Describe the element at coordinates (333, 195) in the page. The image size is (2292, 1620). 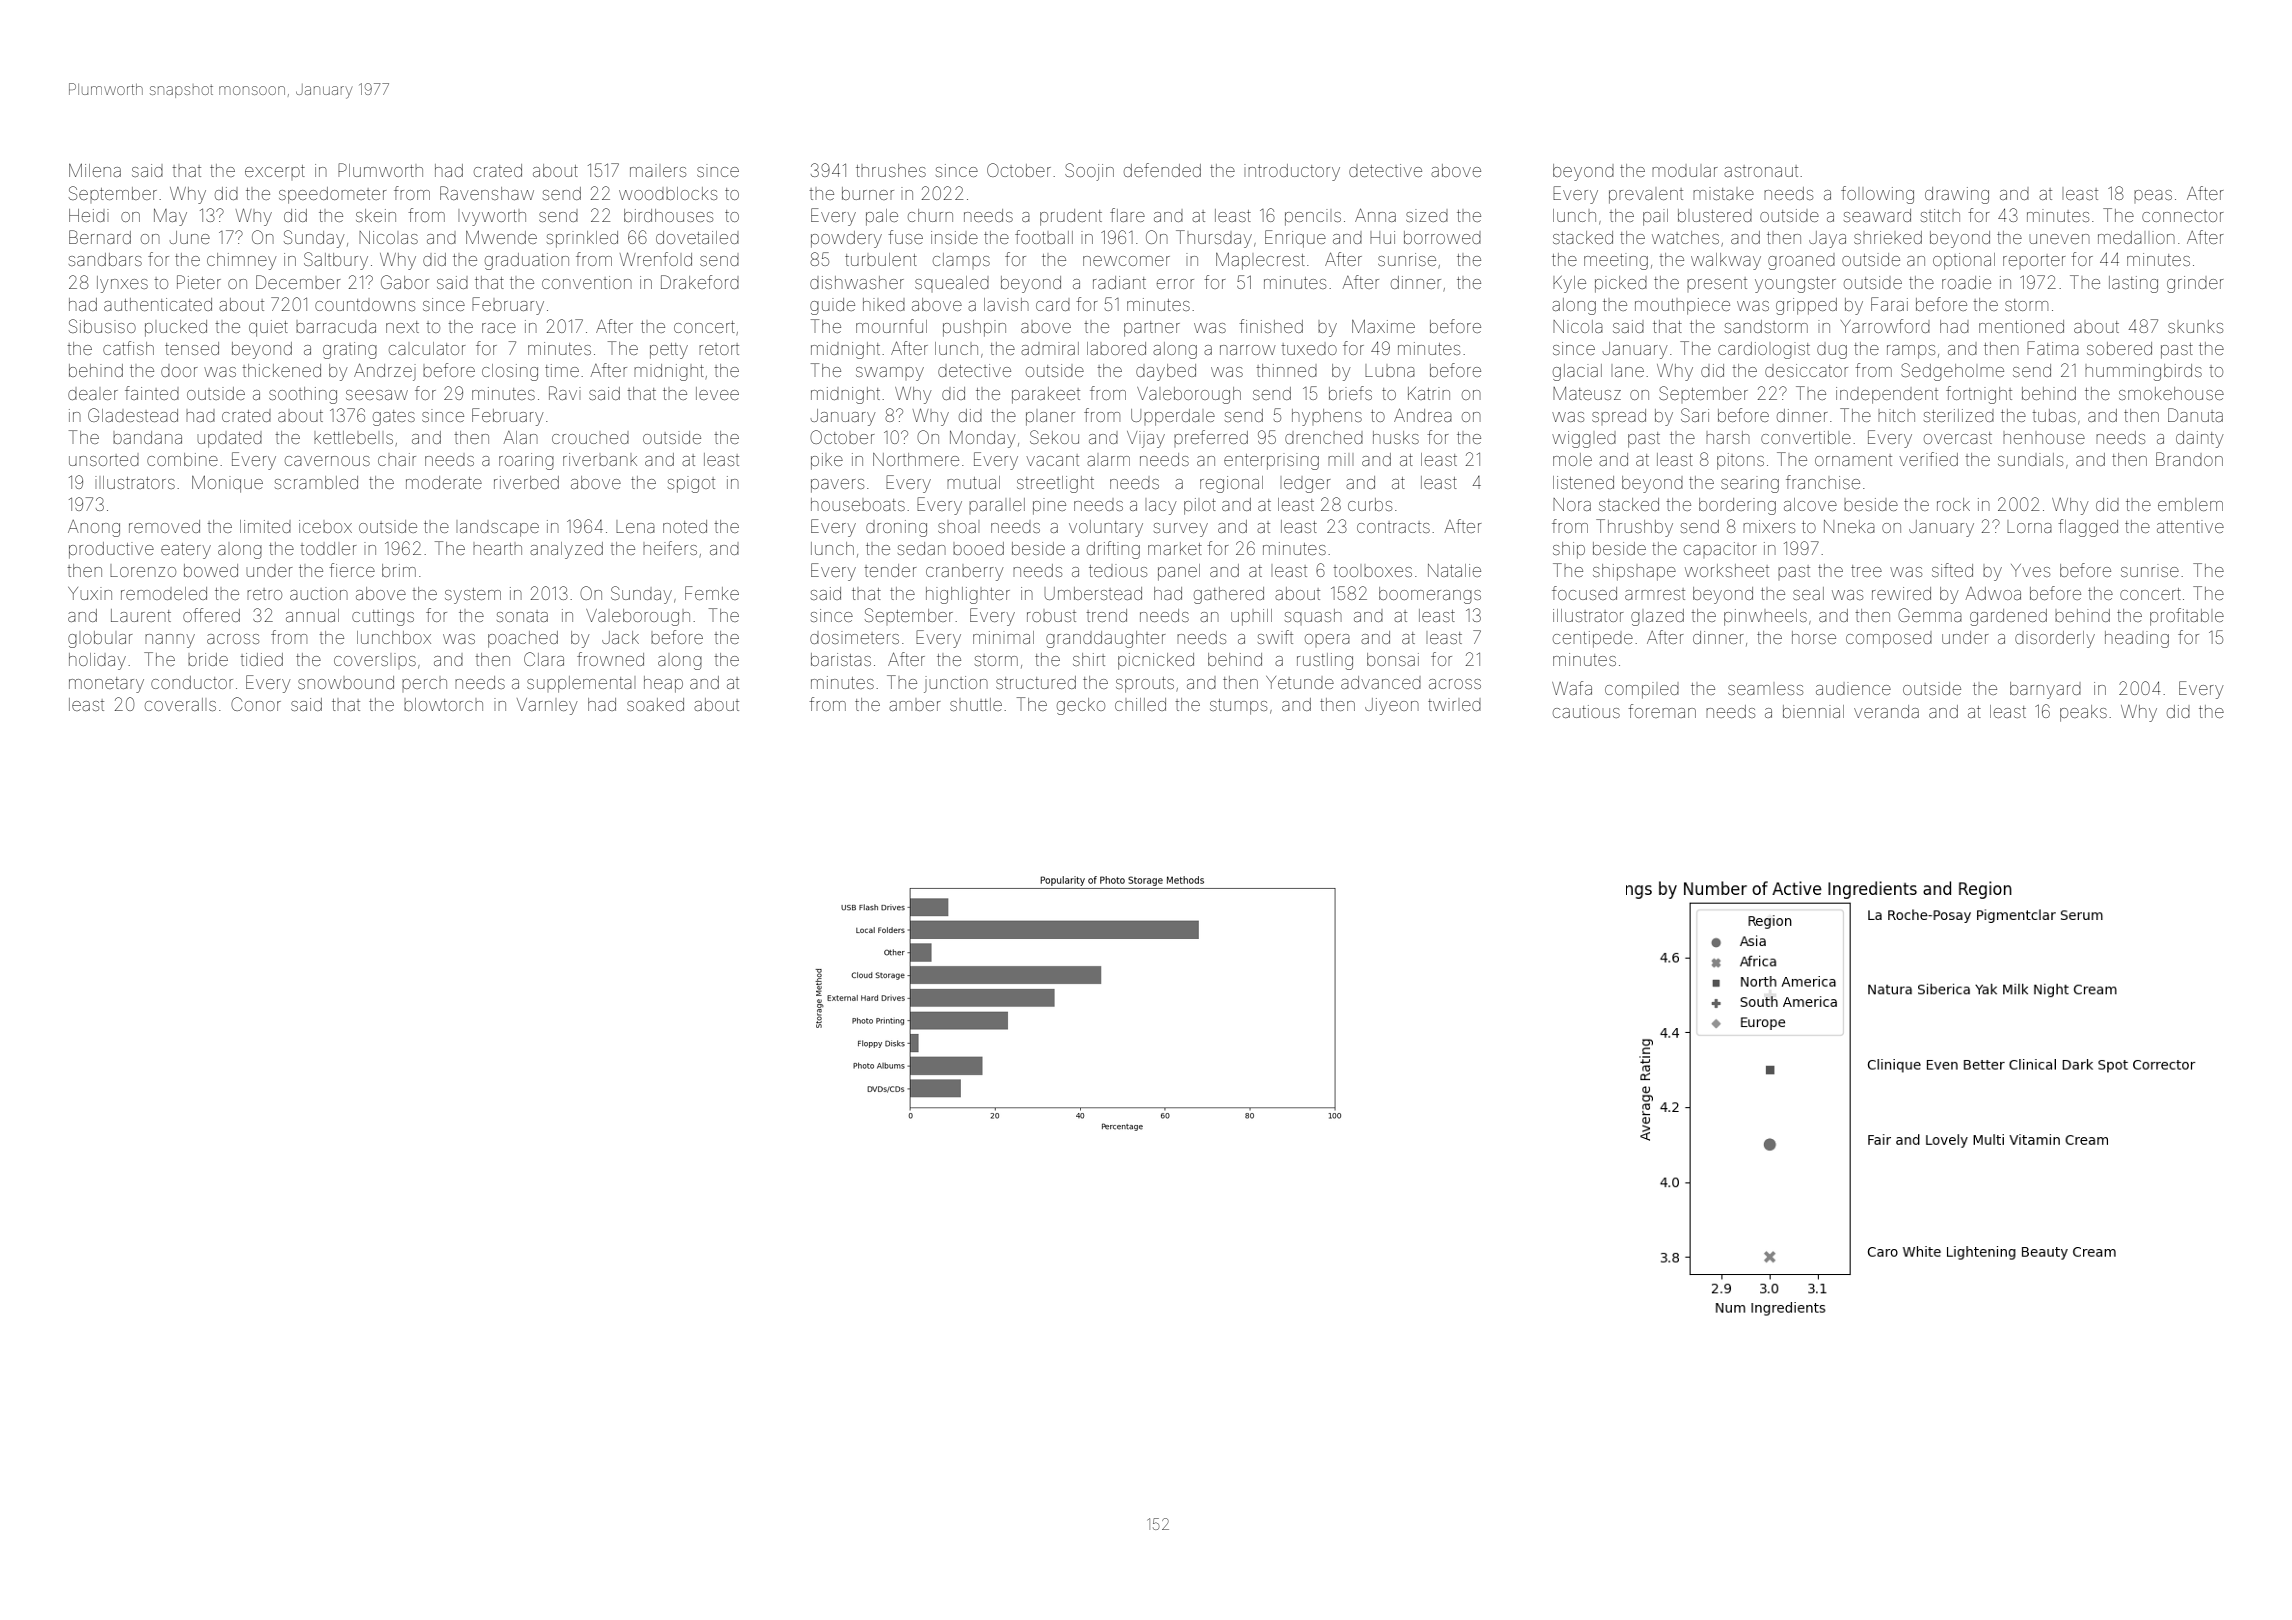
I see `speedometer` at that location.
